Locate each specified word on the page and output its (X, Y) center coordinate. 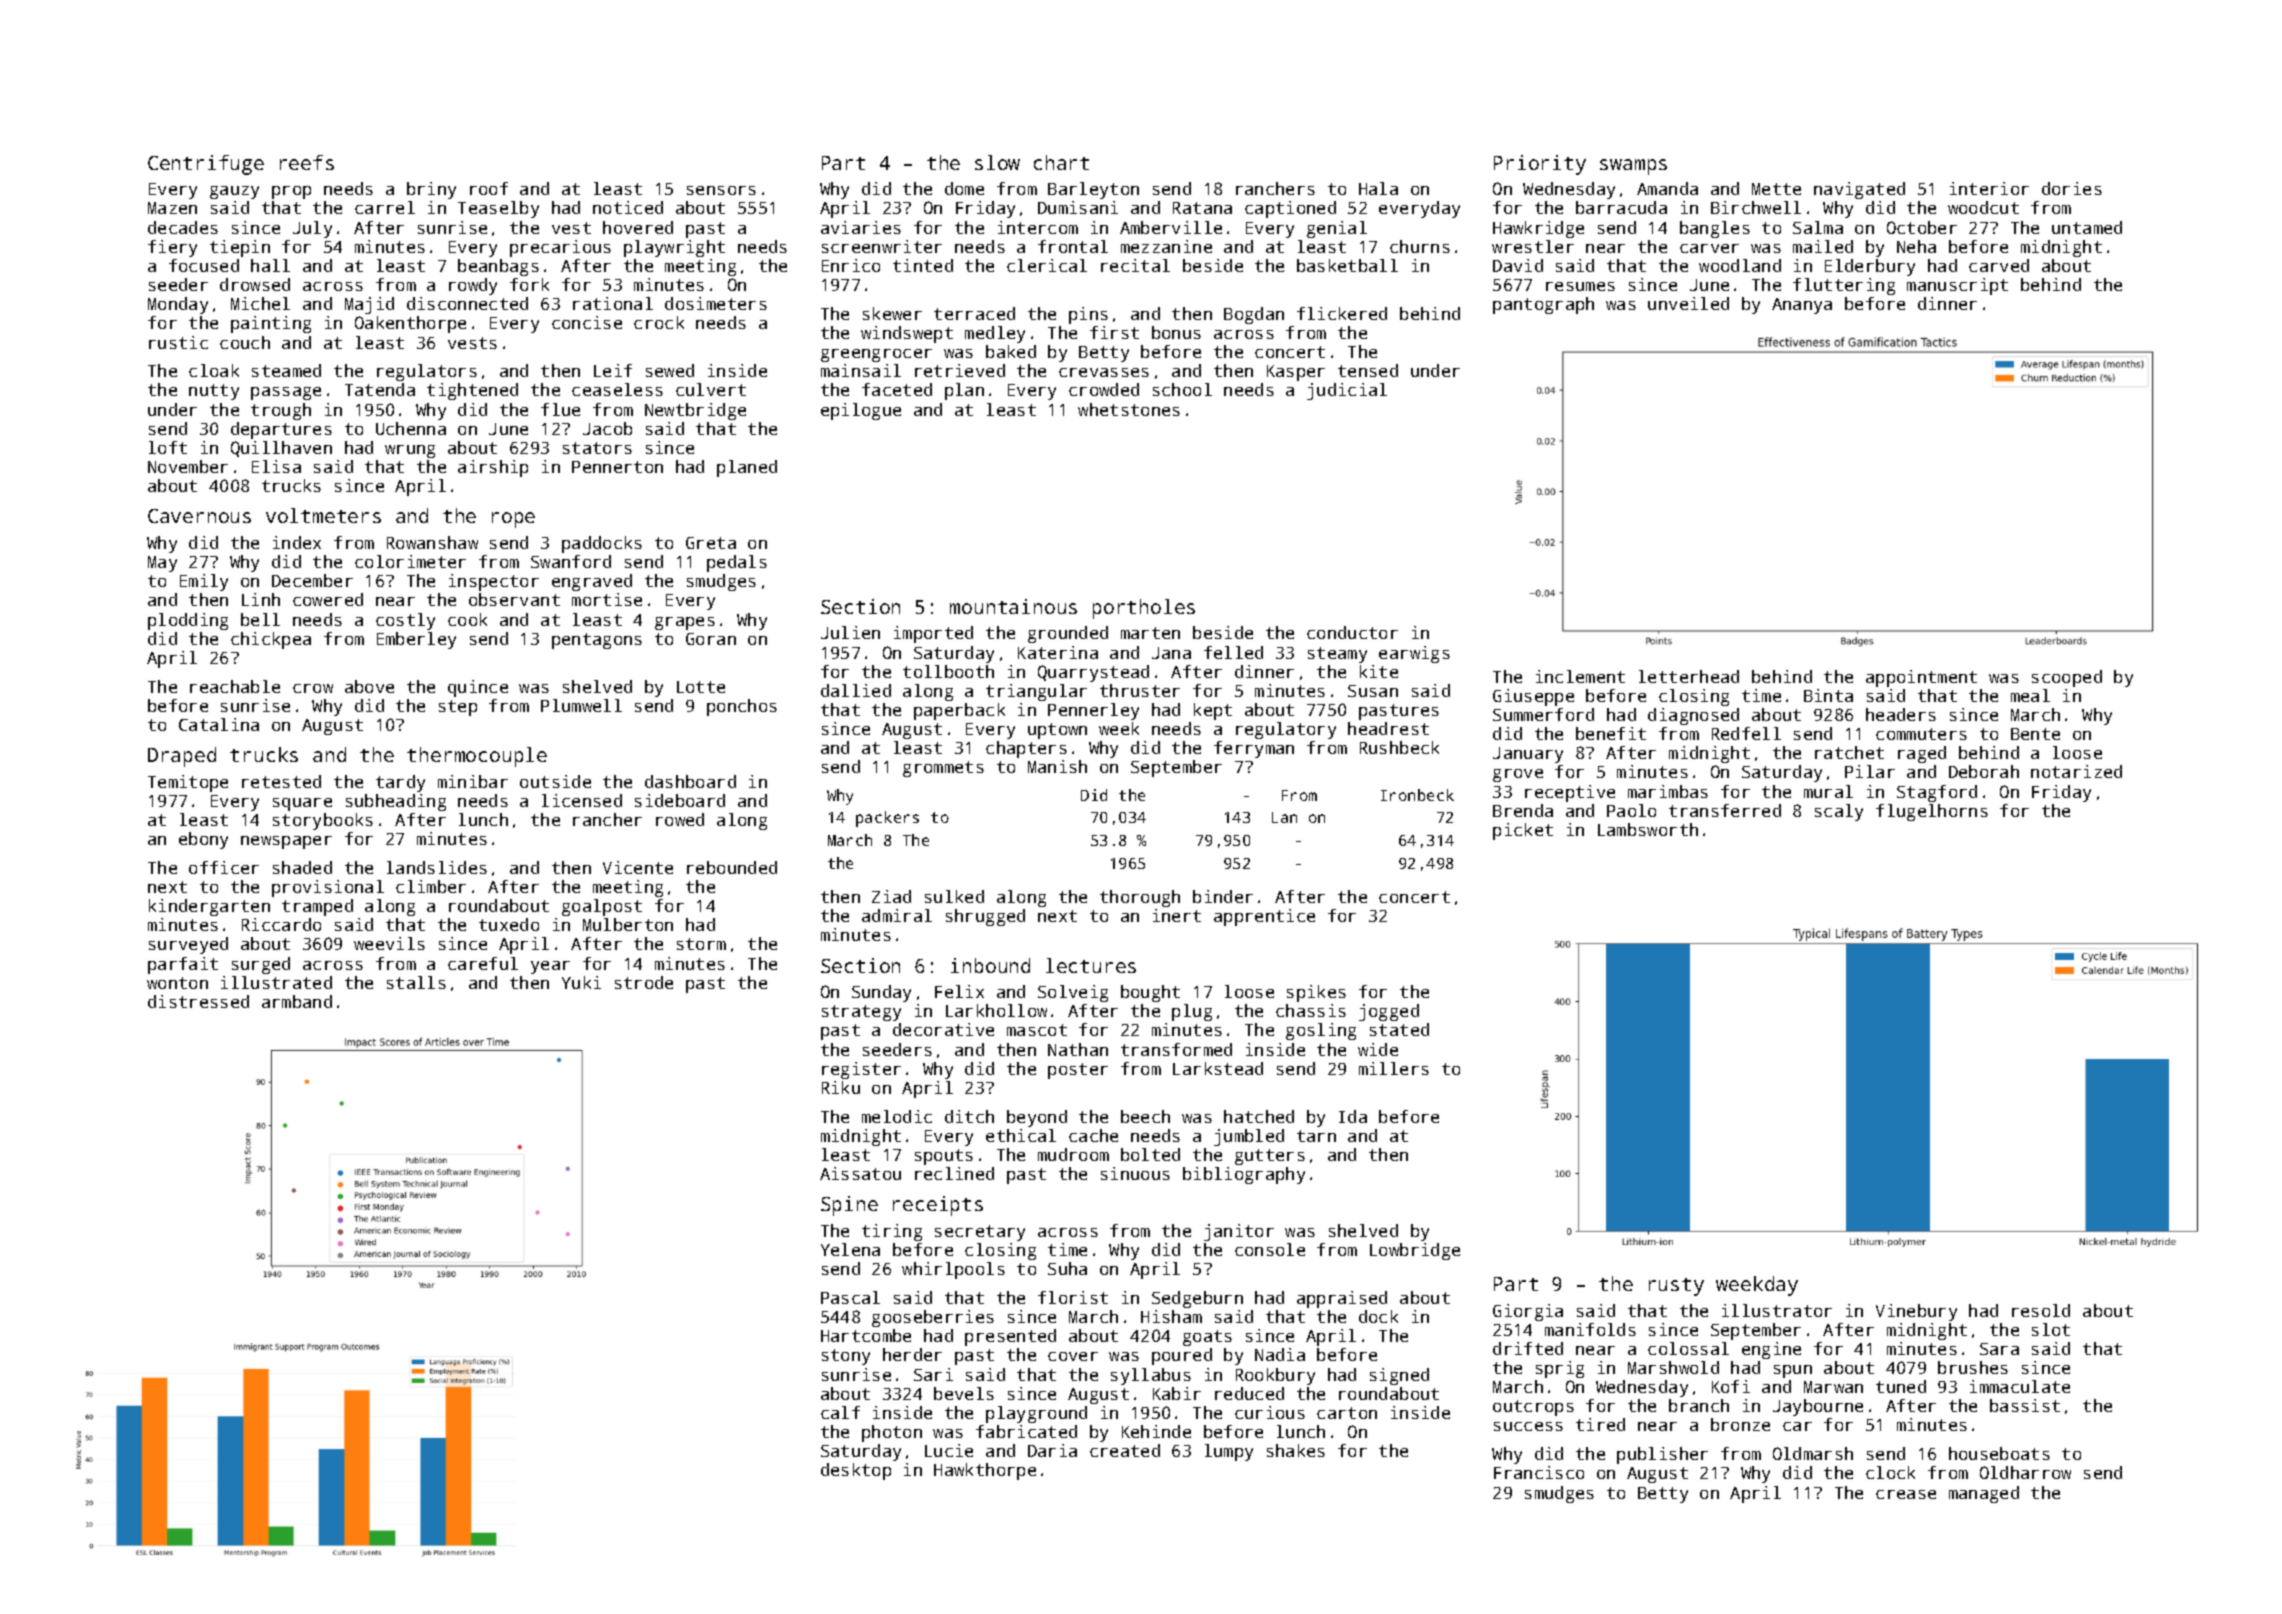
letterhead (1689, 676)
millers (1394, 1068)
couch (245, 342)
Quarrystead (1093, 673)
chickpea (271, 640)
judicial (1347, 391)
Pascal (850, 1297)
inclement (1580, 676)
